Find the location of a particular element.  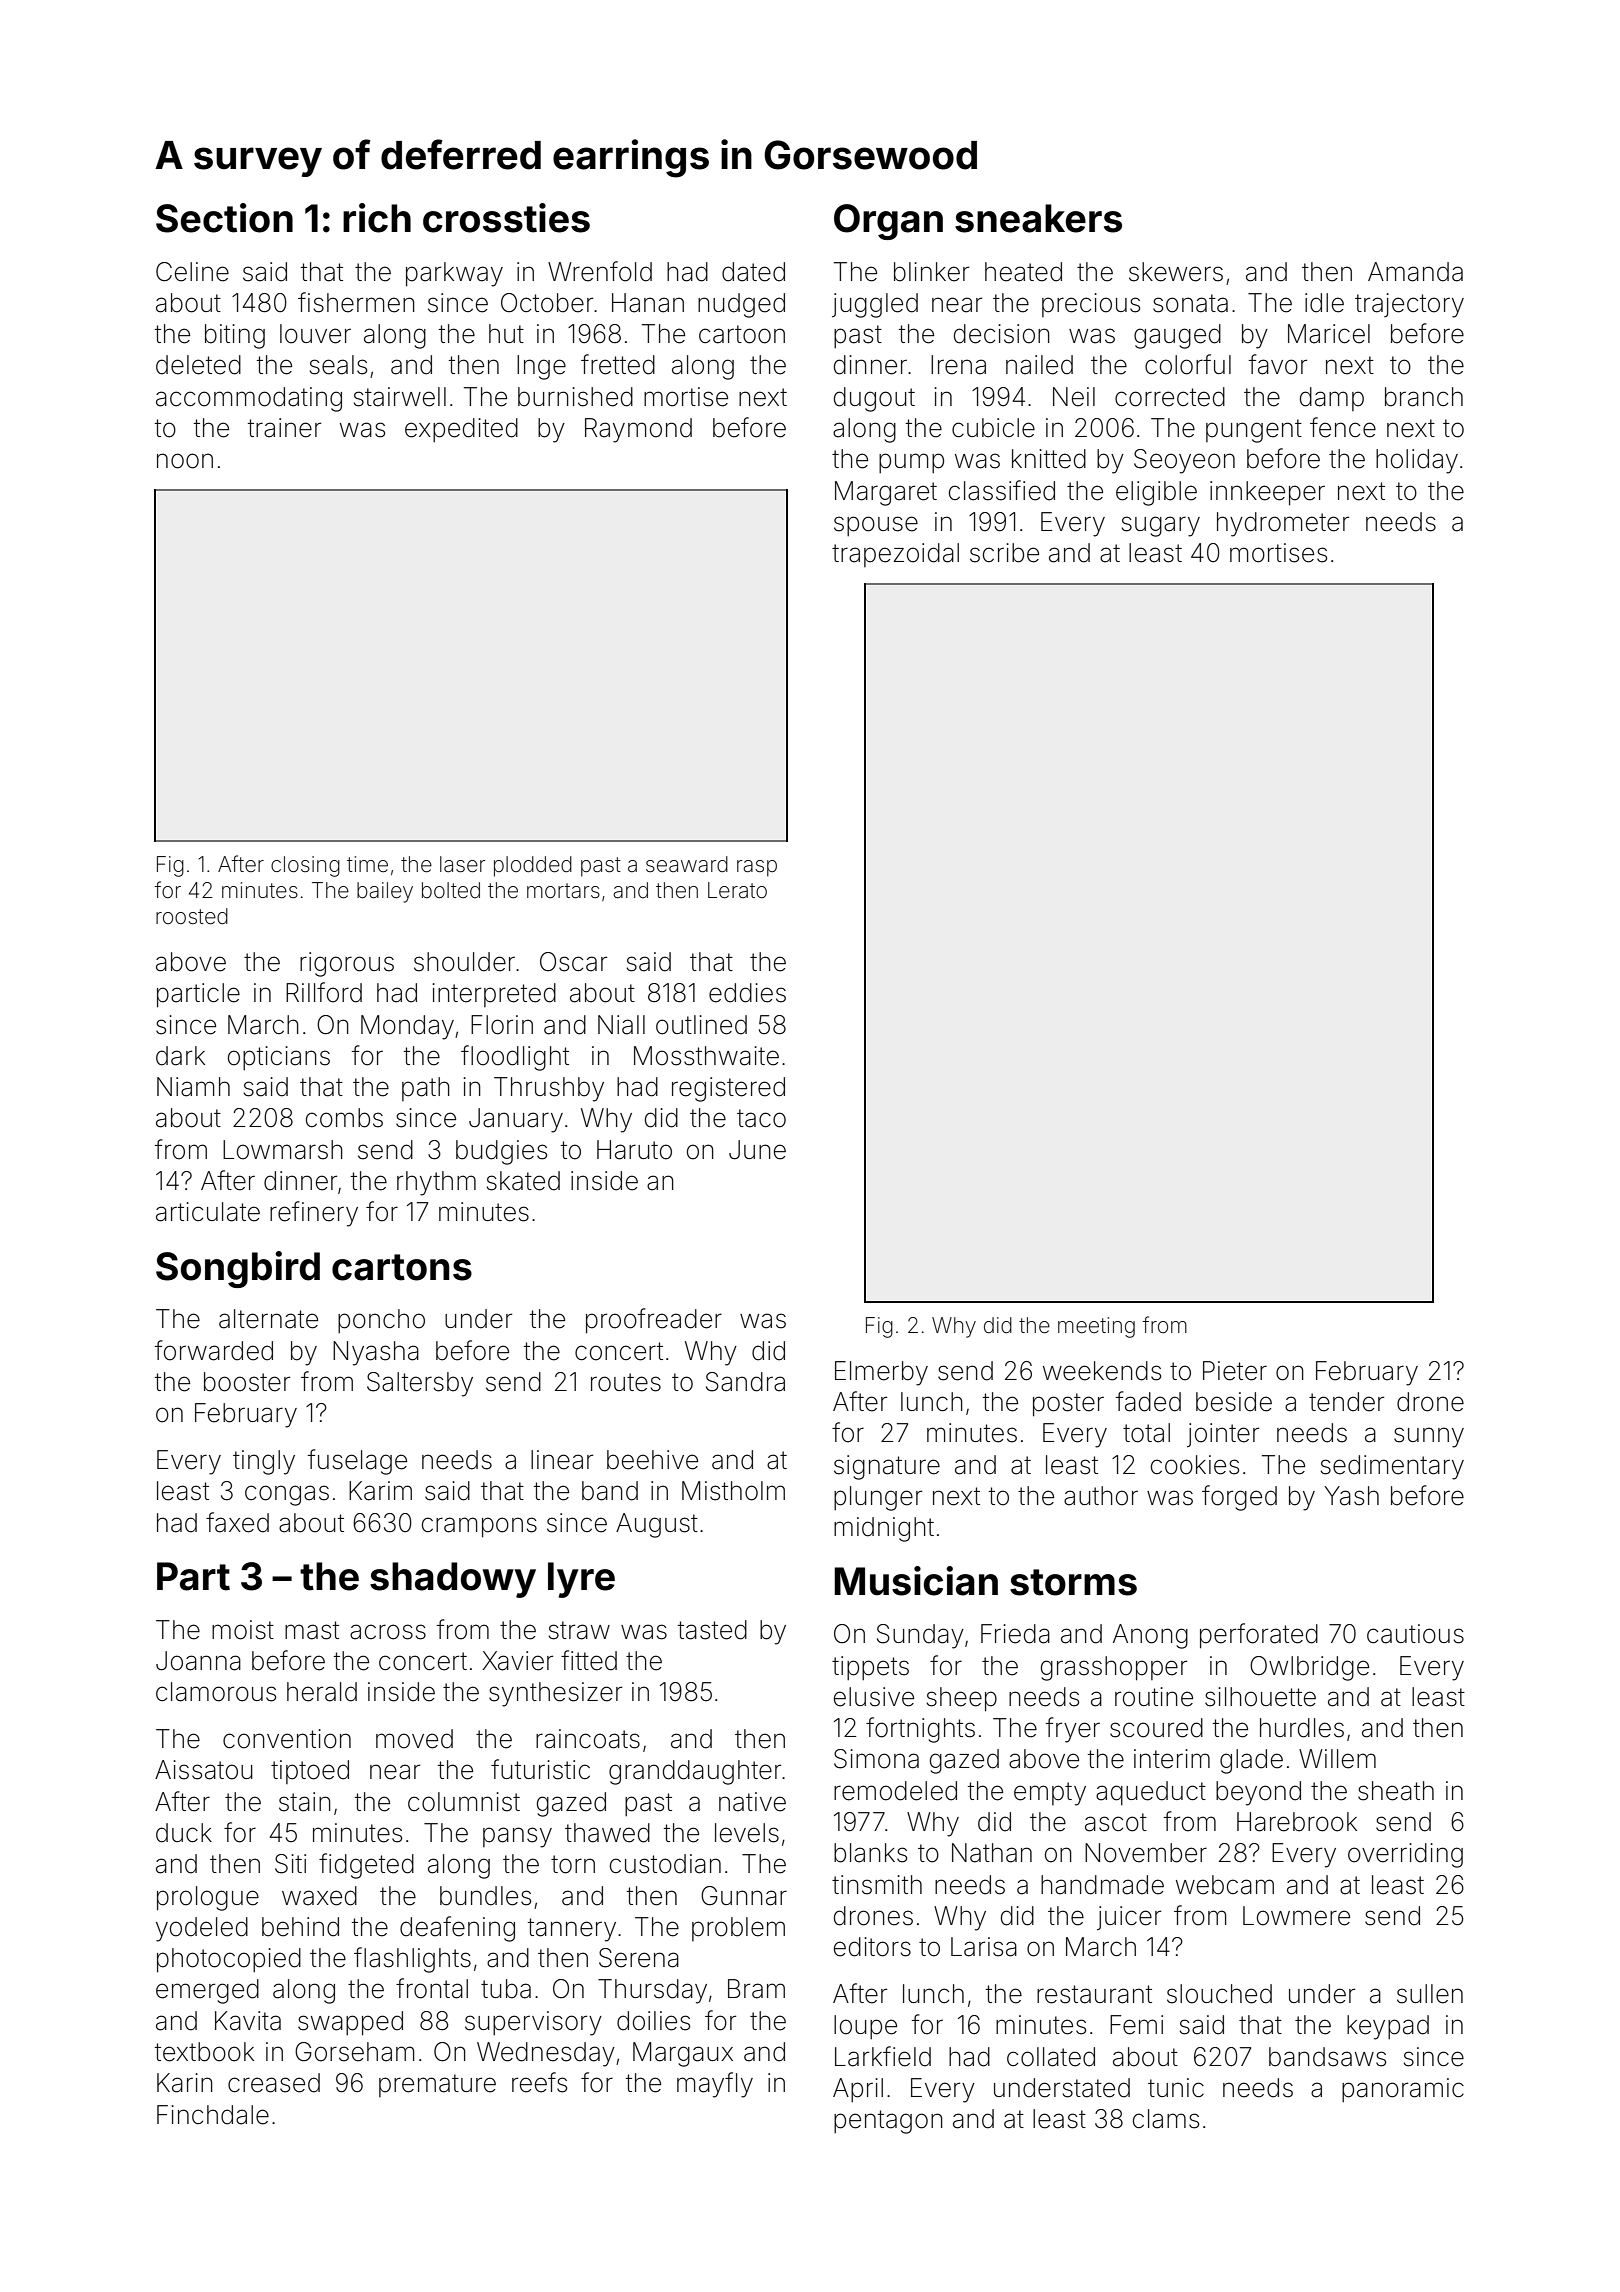

classified is located at coordinates (1002, 490).
